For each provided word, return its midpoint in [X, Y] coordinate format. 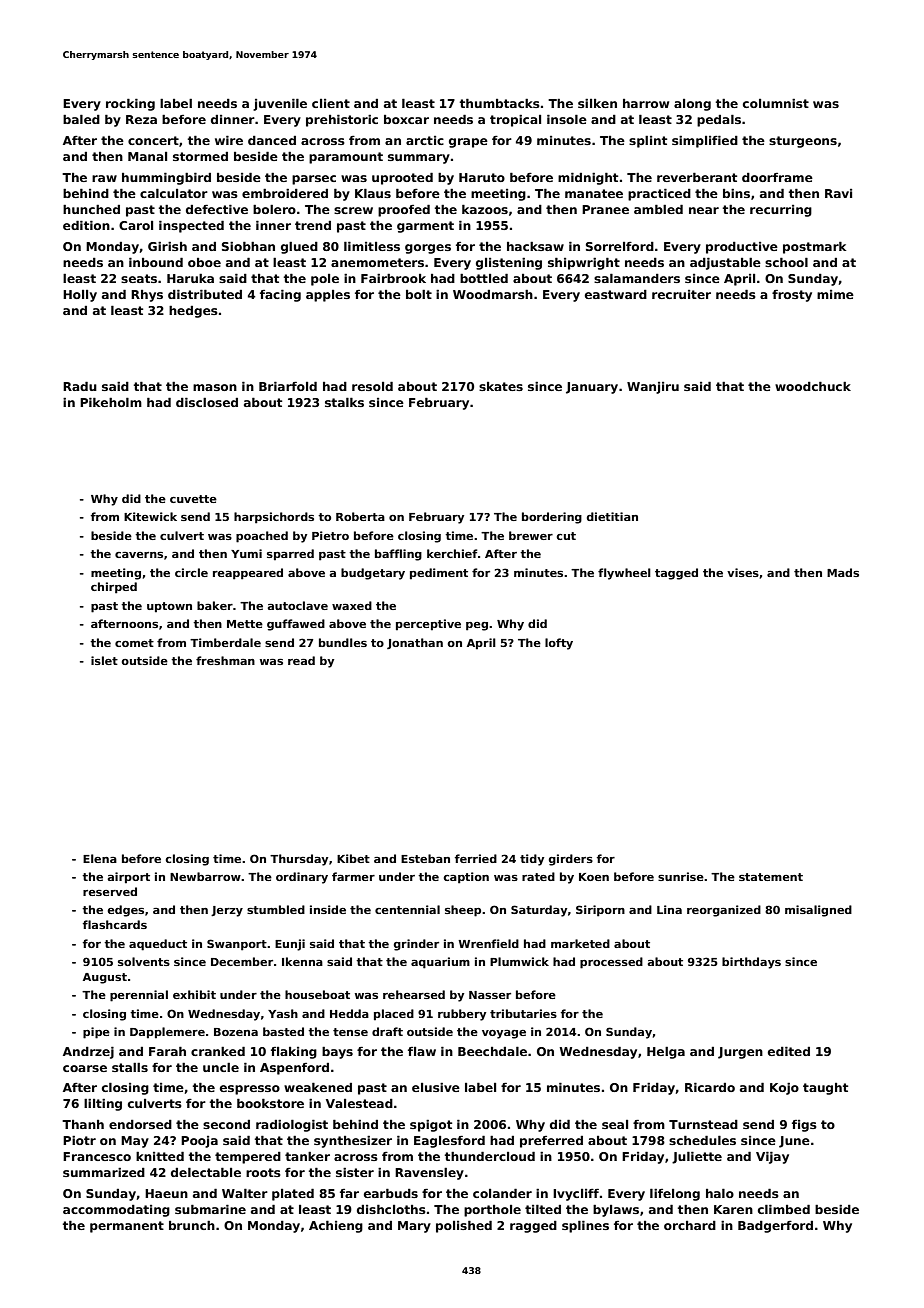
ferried [476, 858]
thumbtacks [500, 103]
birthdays [751, 963]
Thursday [299, 860]
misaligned [818, 911]
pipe [96, 1033]
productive [742, 248]
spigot [431, 1126]
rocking [130, 105]
